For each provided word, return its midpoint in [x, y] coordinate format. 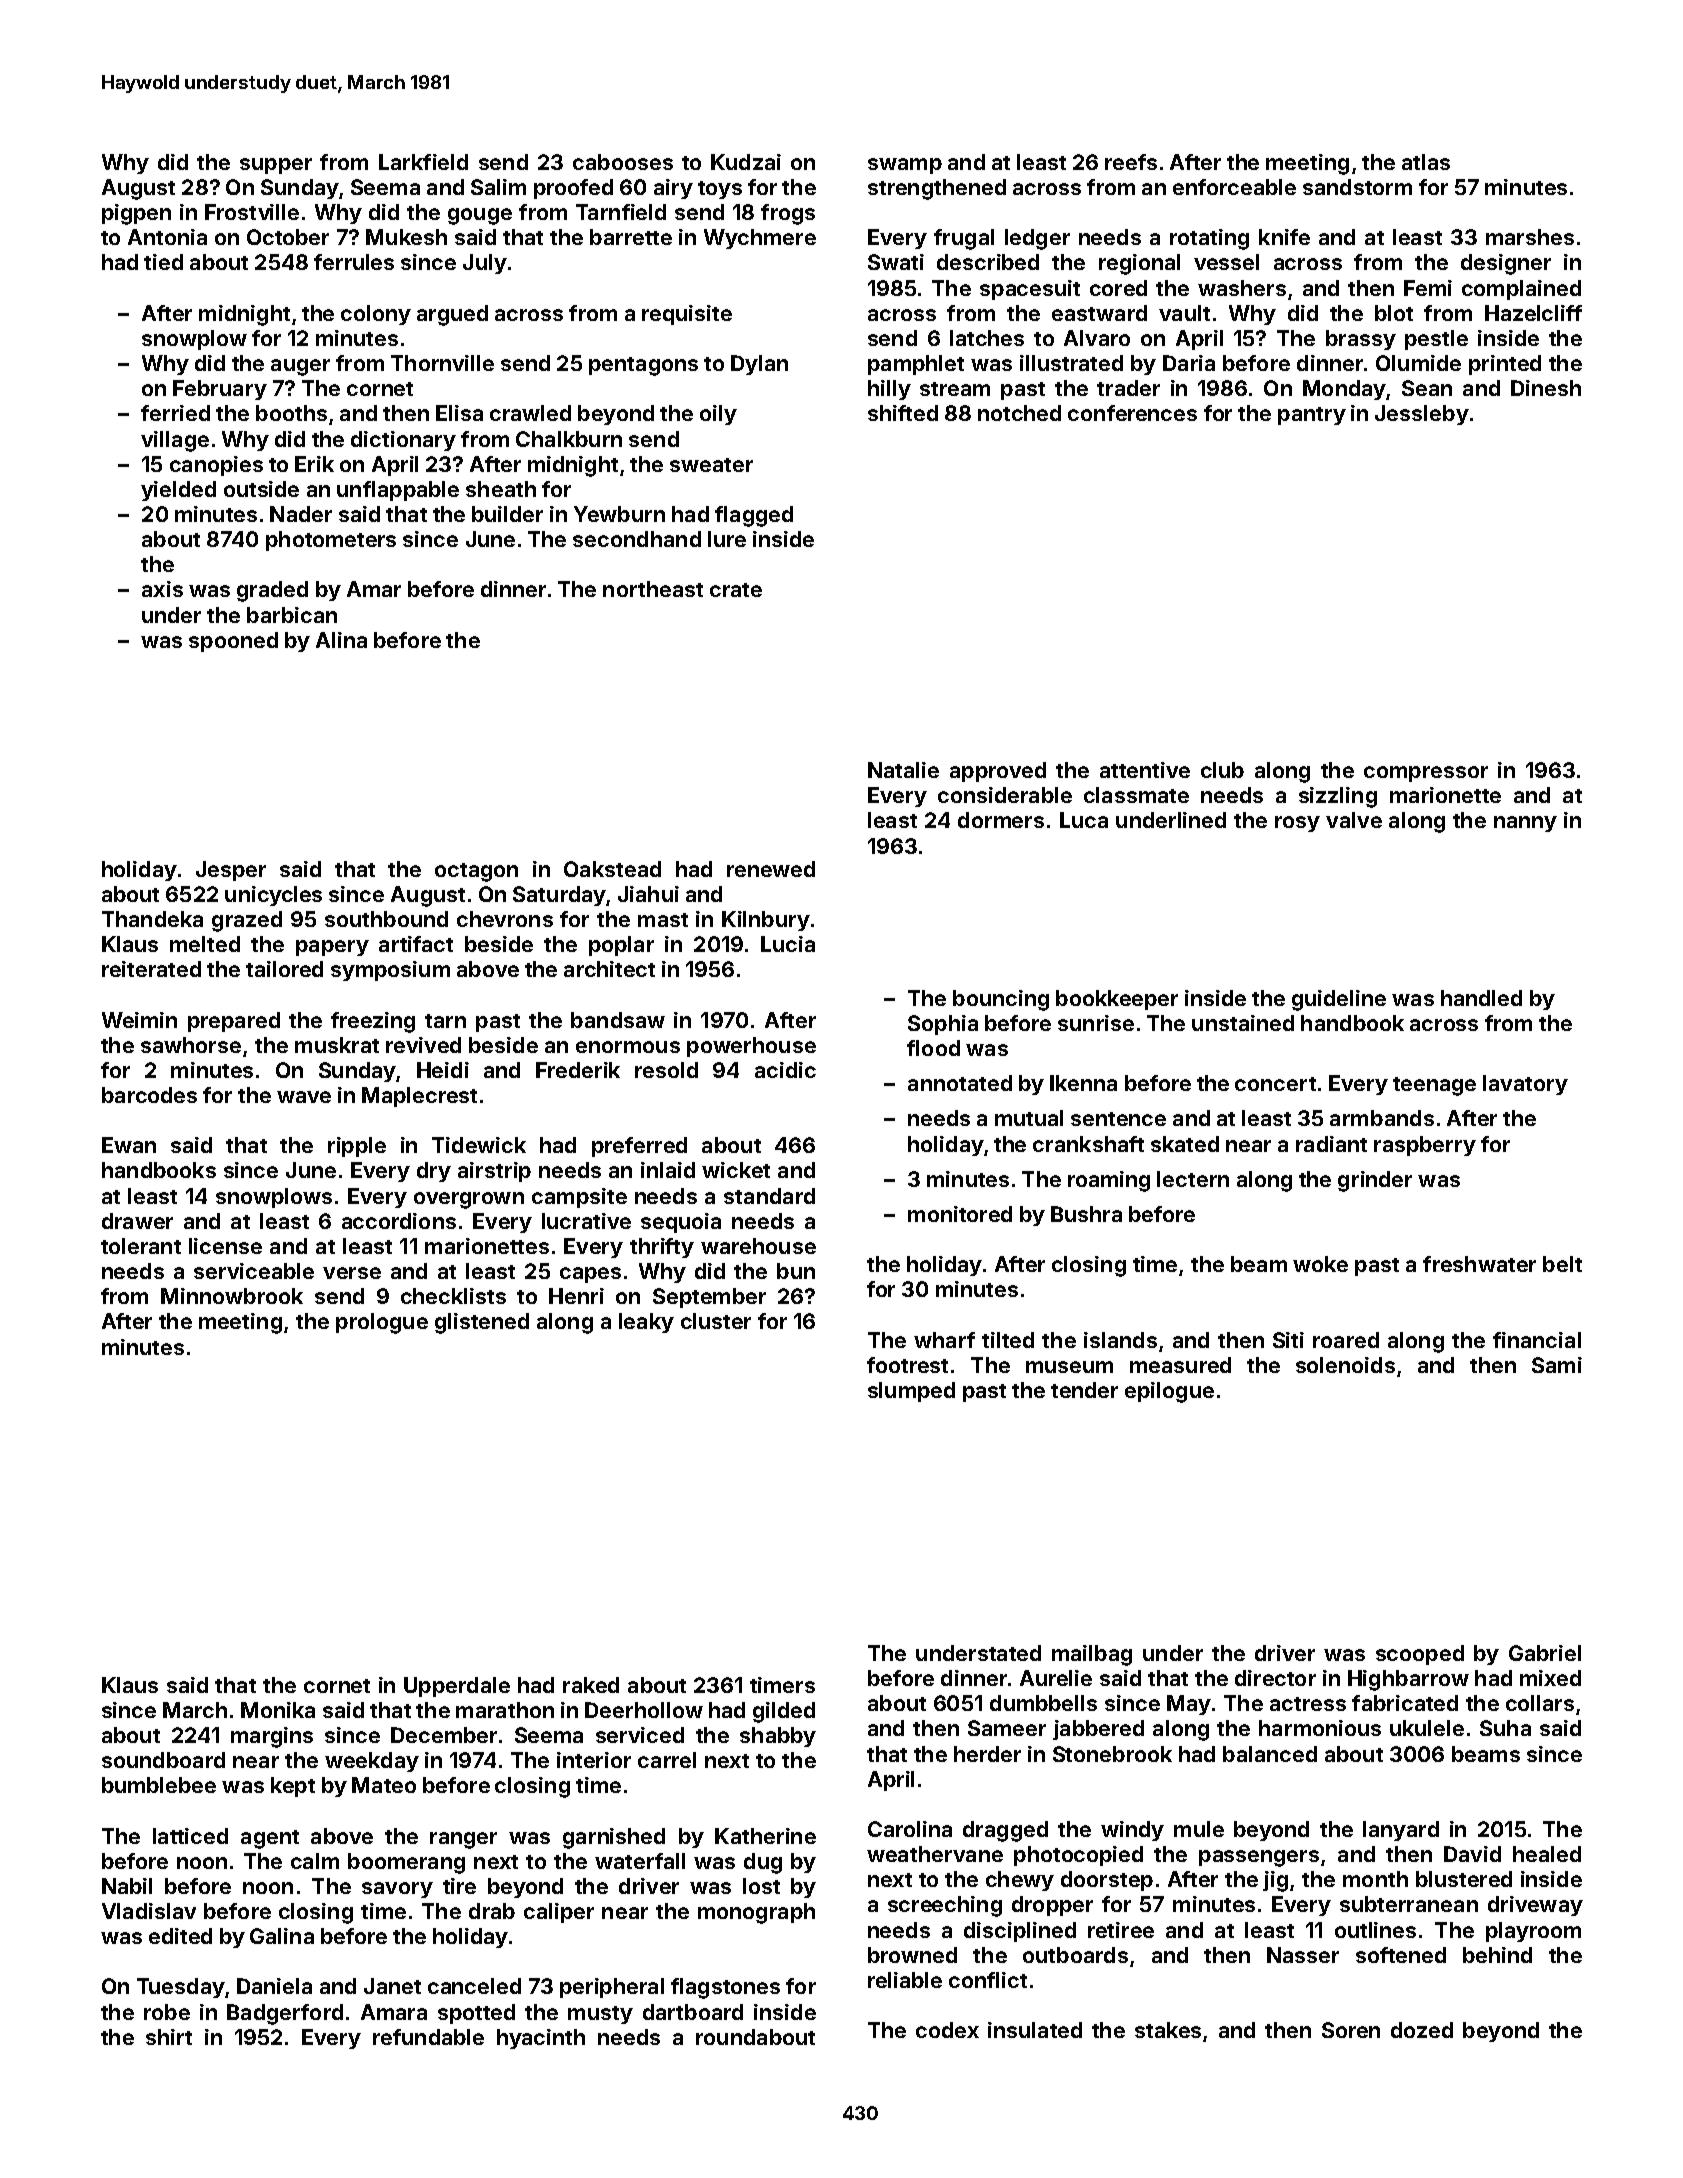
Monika [278, 1710]
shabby [778, 1737]
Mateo [384, 1785]
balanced [1270, 1754]
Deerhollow [644, 1710]
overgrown [469, 1200]
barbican [292, 615]
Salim [498, 187]
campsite [579, 1198]
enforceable [1234, 187]
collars [1540, 1703]
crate [736, 590]
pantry [1312, 416]
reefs [1131, 162]
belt [1562, 1264]
